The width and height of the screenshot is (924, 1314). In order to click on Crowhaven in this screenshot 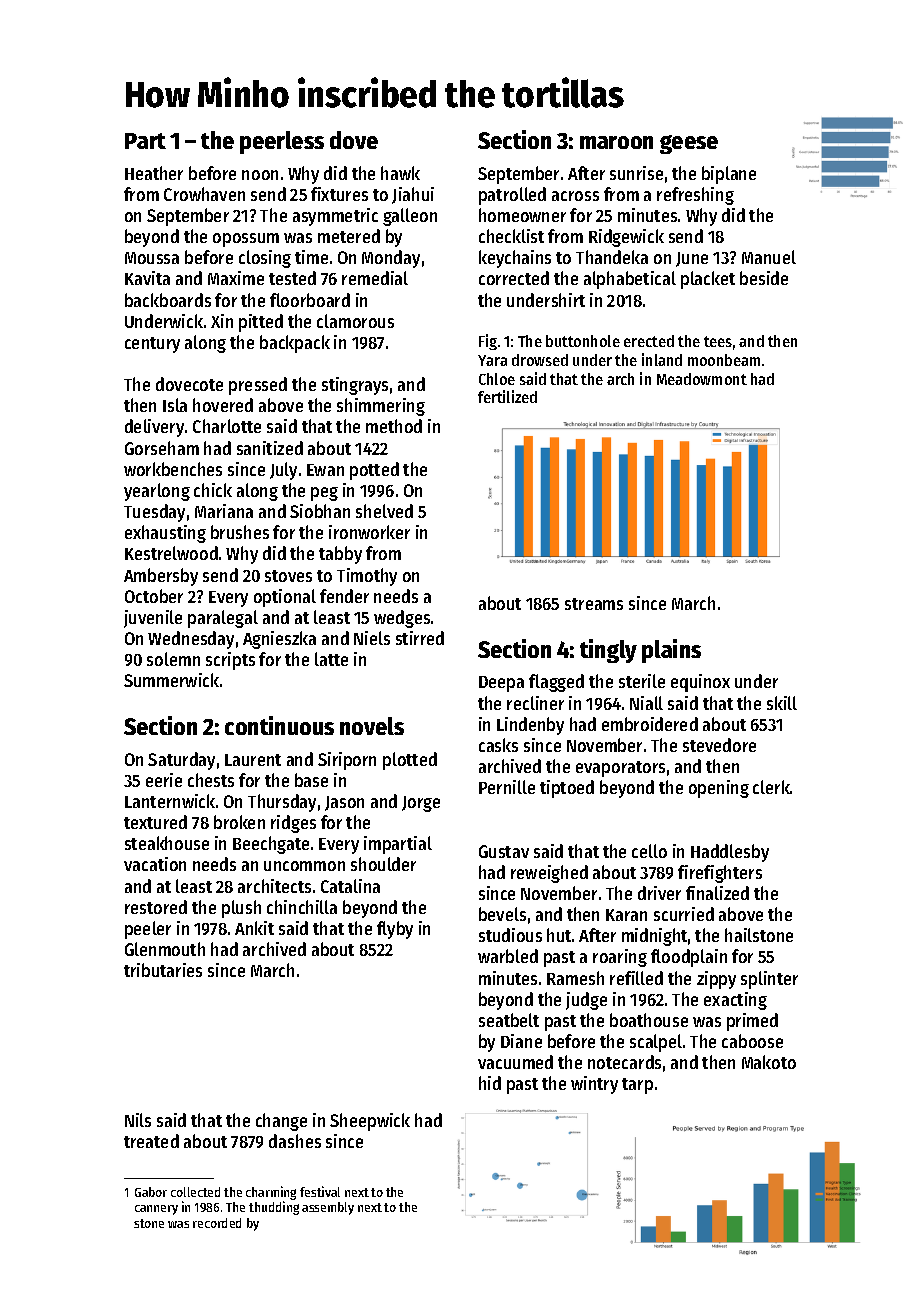, I will do `click(204, 194)`.
